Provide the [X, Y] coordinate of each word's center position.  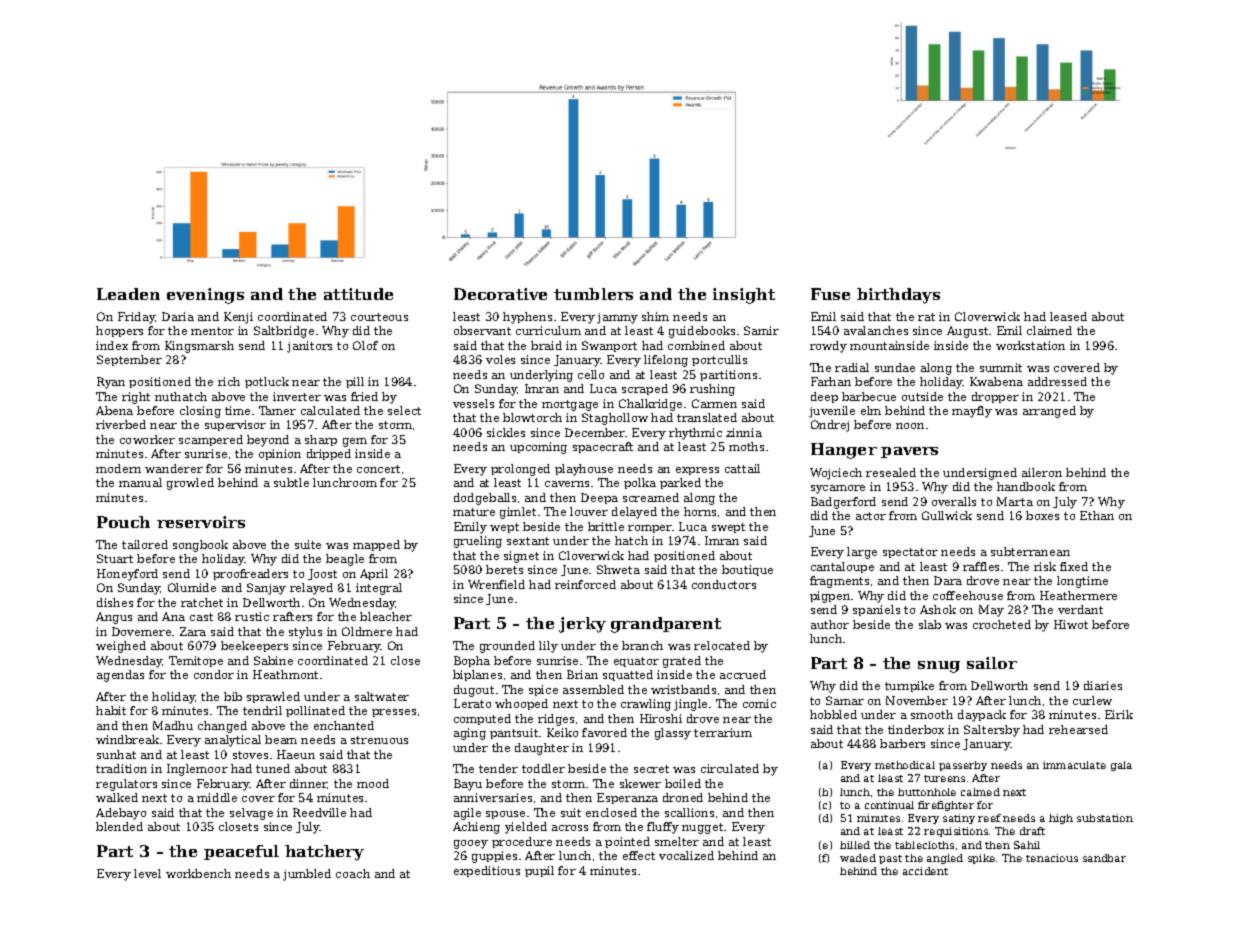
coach [353, 873]
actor [871, 516]
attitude [358, 294]
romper [650, 529]
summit [1001, 367]
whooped [521, 704]
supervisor [235, 425]
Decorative [500, 294]
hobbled [833, 714]
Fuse [830, 294]
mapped [376, 545]
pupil [539, 871]
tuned [273, 768]
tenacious [1052, 858]
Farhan [831, 381]
